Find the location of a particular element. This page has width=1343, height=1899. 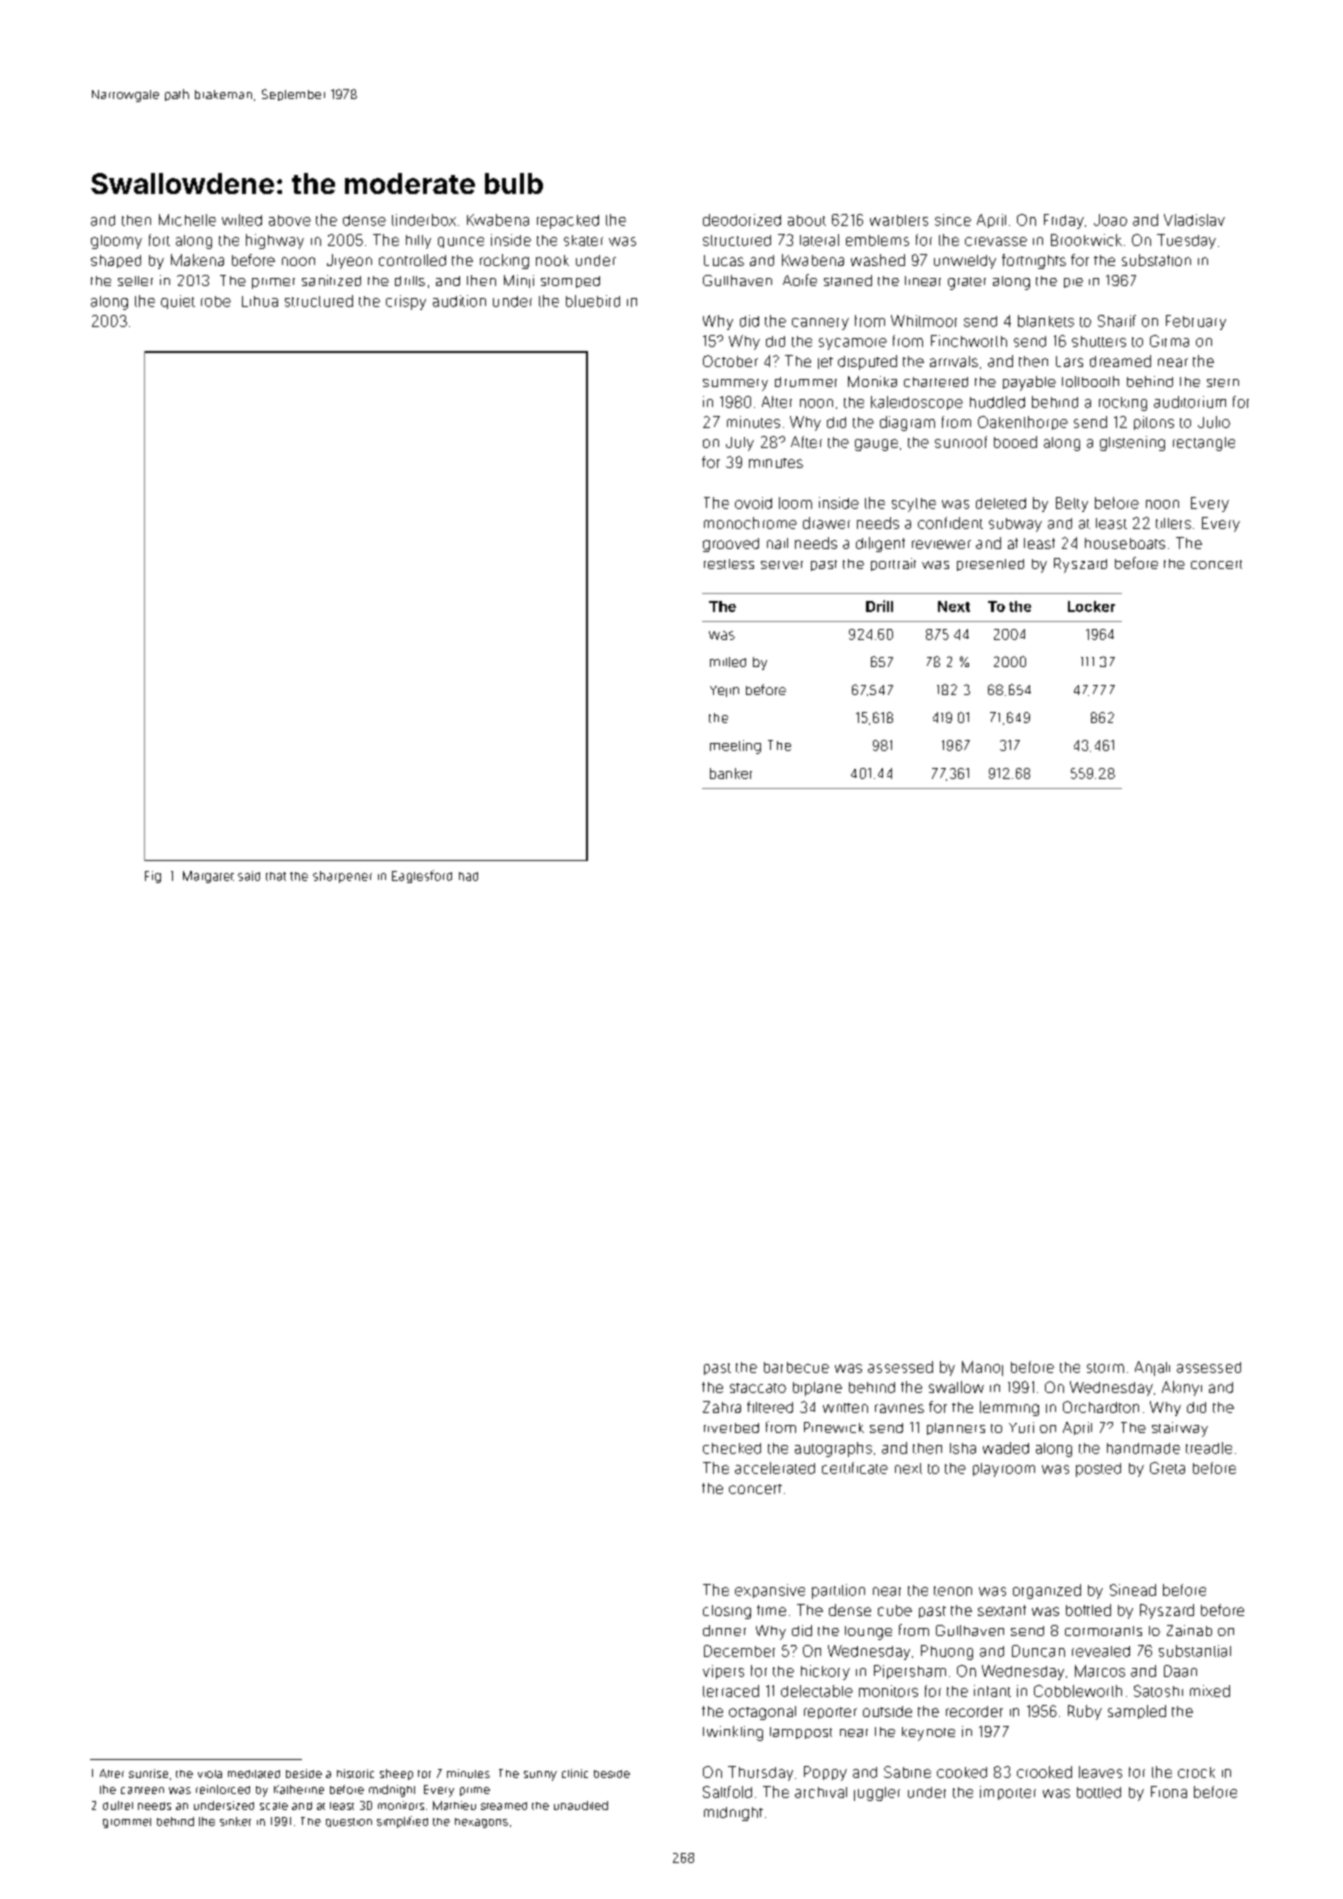

banker is located at coordinates (731, 773).
